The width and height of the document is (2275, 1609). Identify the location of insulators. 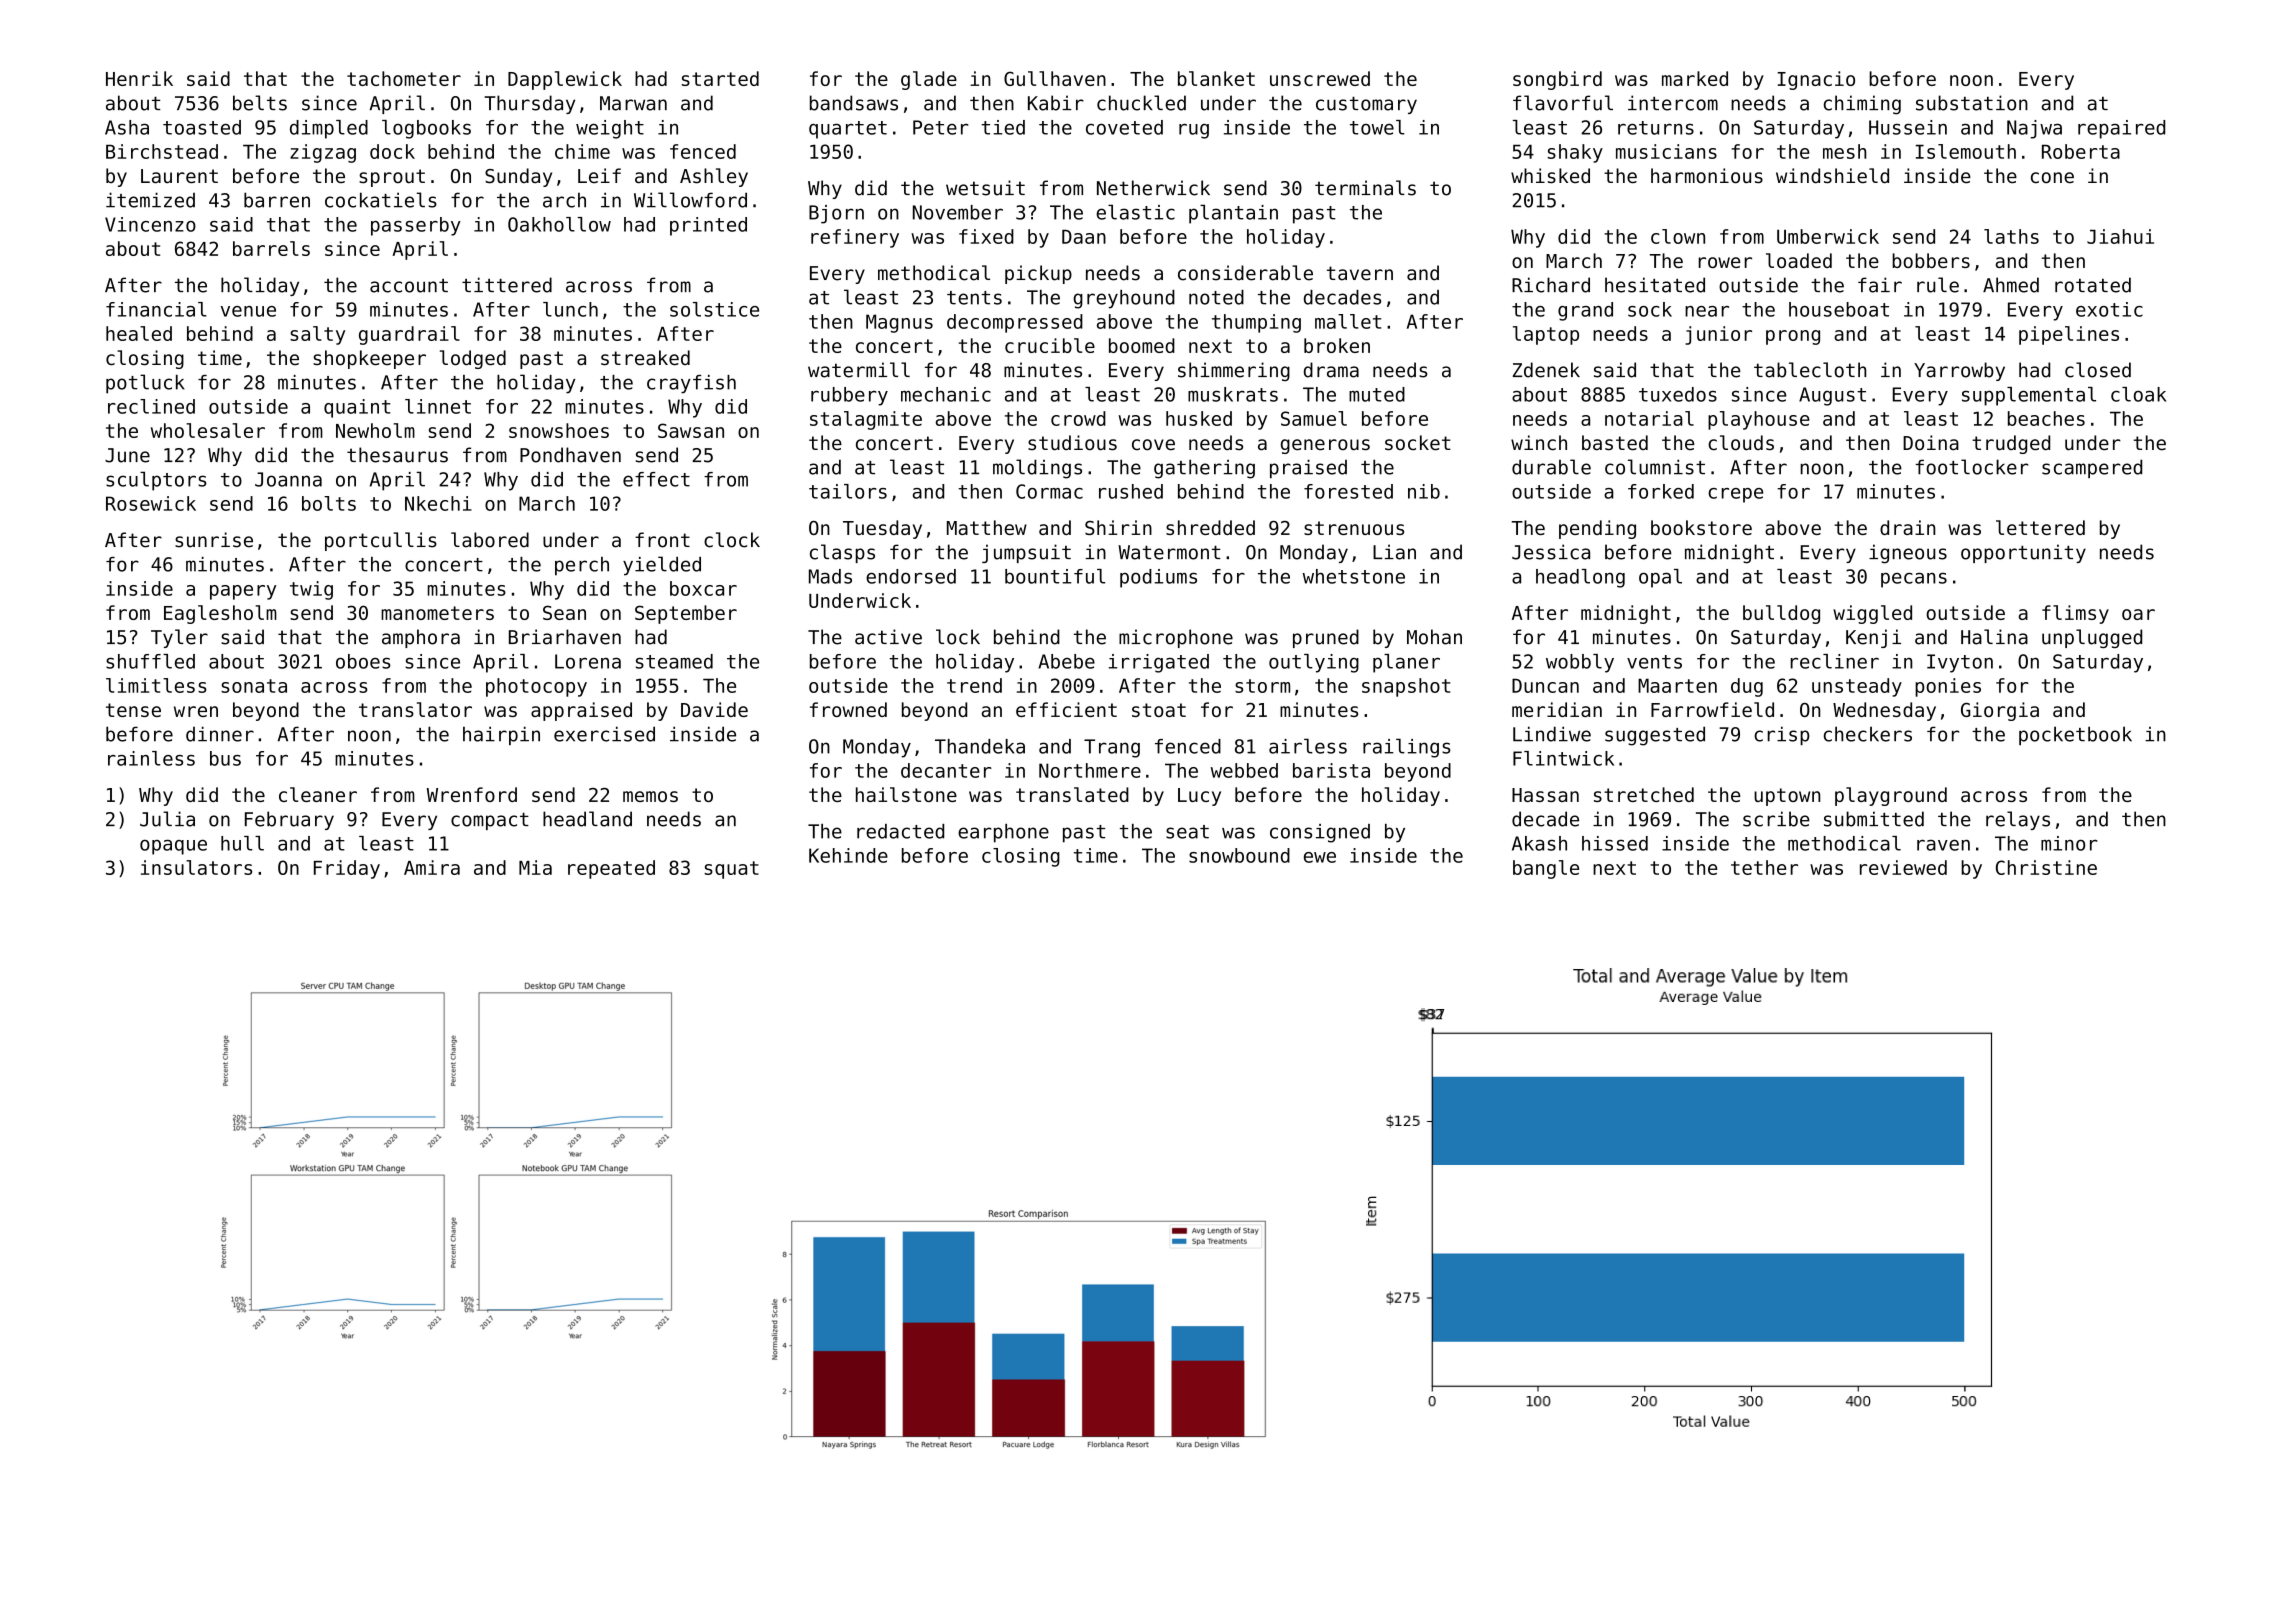
(196, 867).
